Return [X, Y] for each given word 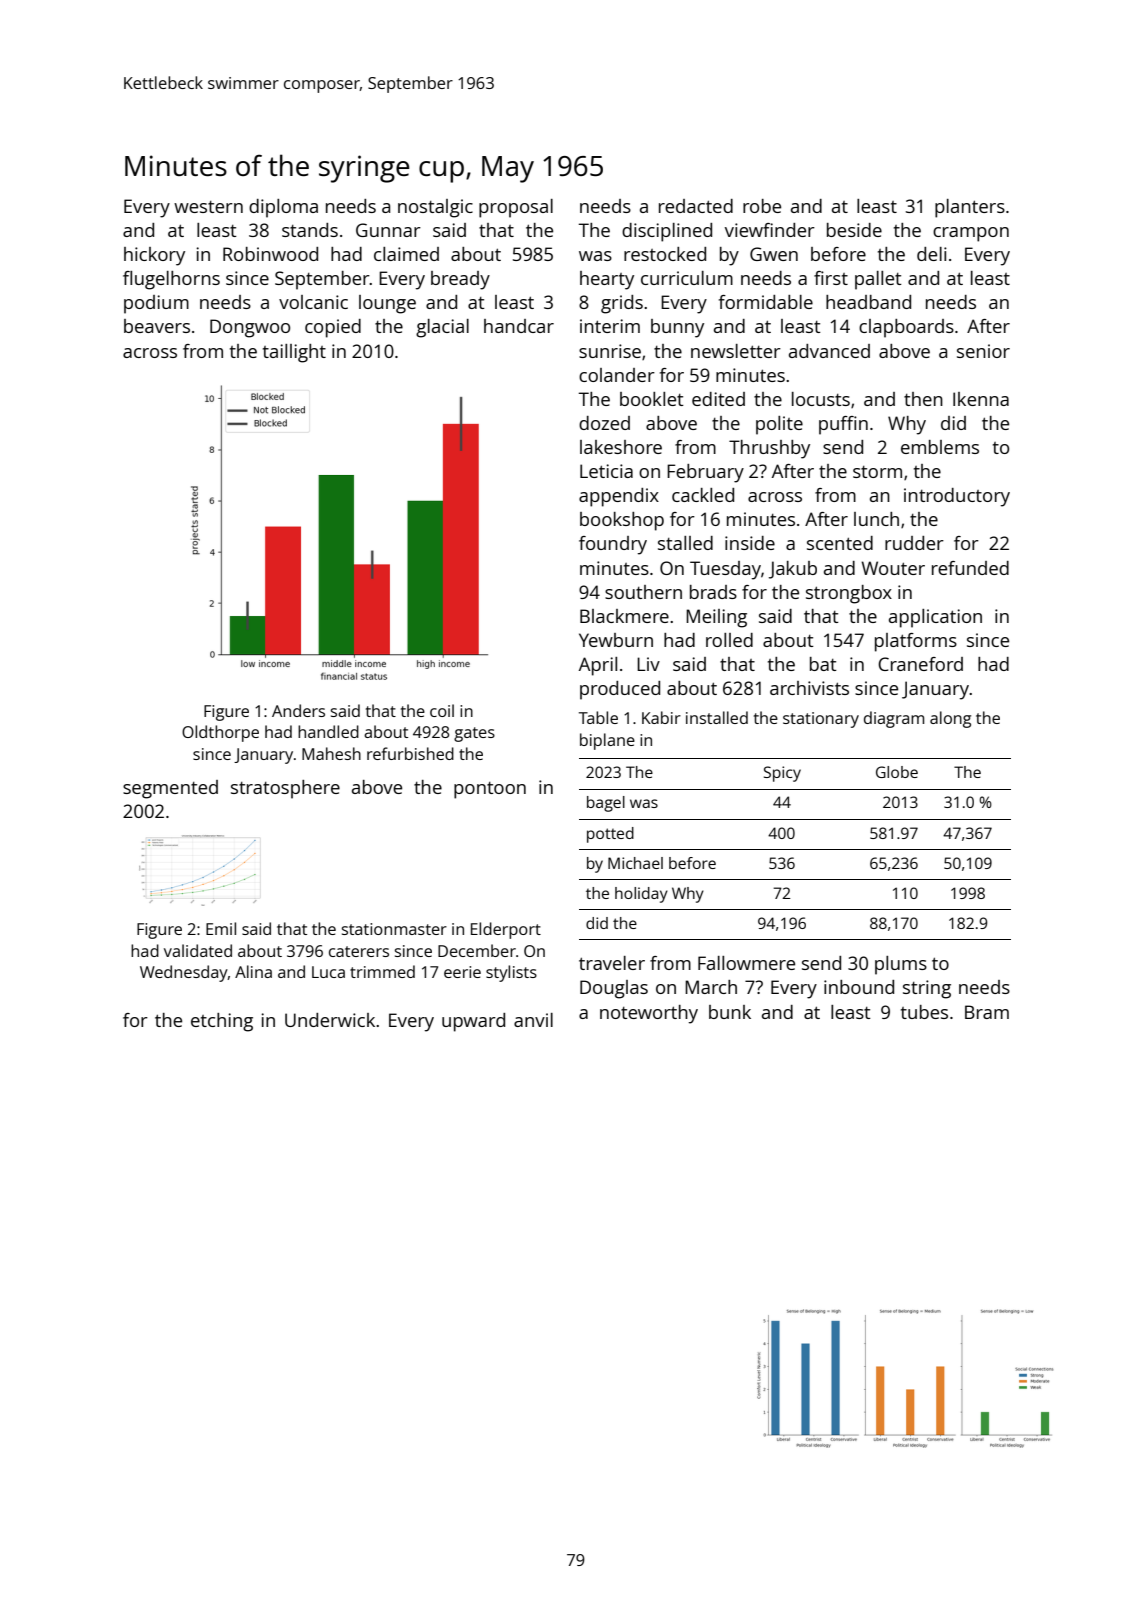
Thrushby [769, 449]
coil [442, 710]
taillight [294, 353]
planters [970, 208]
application [935, 618]
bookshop [622, 521]
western [208, 207]
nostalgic [435, 208]
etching [222, 1022]
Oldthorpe [220, 733]
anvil [533, 1020]
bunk [730, 1012]
